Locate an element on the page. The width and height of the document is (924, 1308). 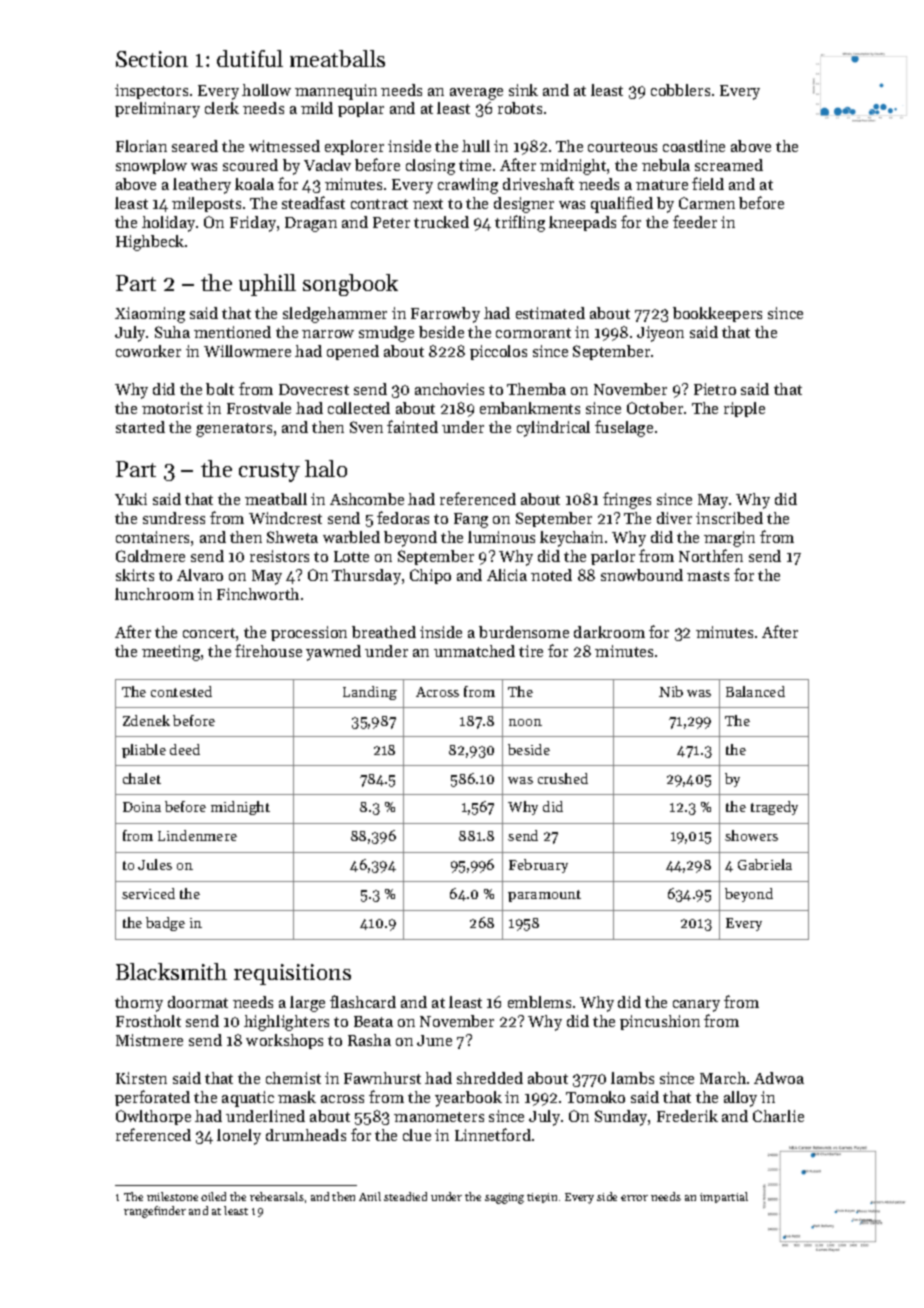
paramount is located at coordinates (544, 896).
